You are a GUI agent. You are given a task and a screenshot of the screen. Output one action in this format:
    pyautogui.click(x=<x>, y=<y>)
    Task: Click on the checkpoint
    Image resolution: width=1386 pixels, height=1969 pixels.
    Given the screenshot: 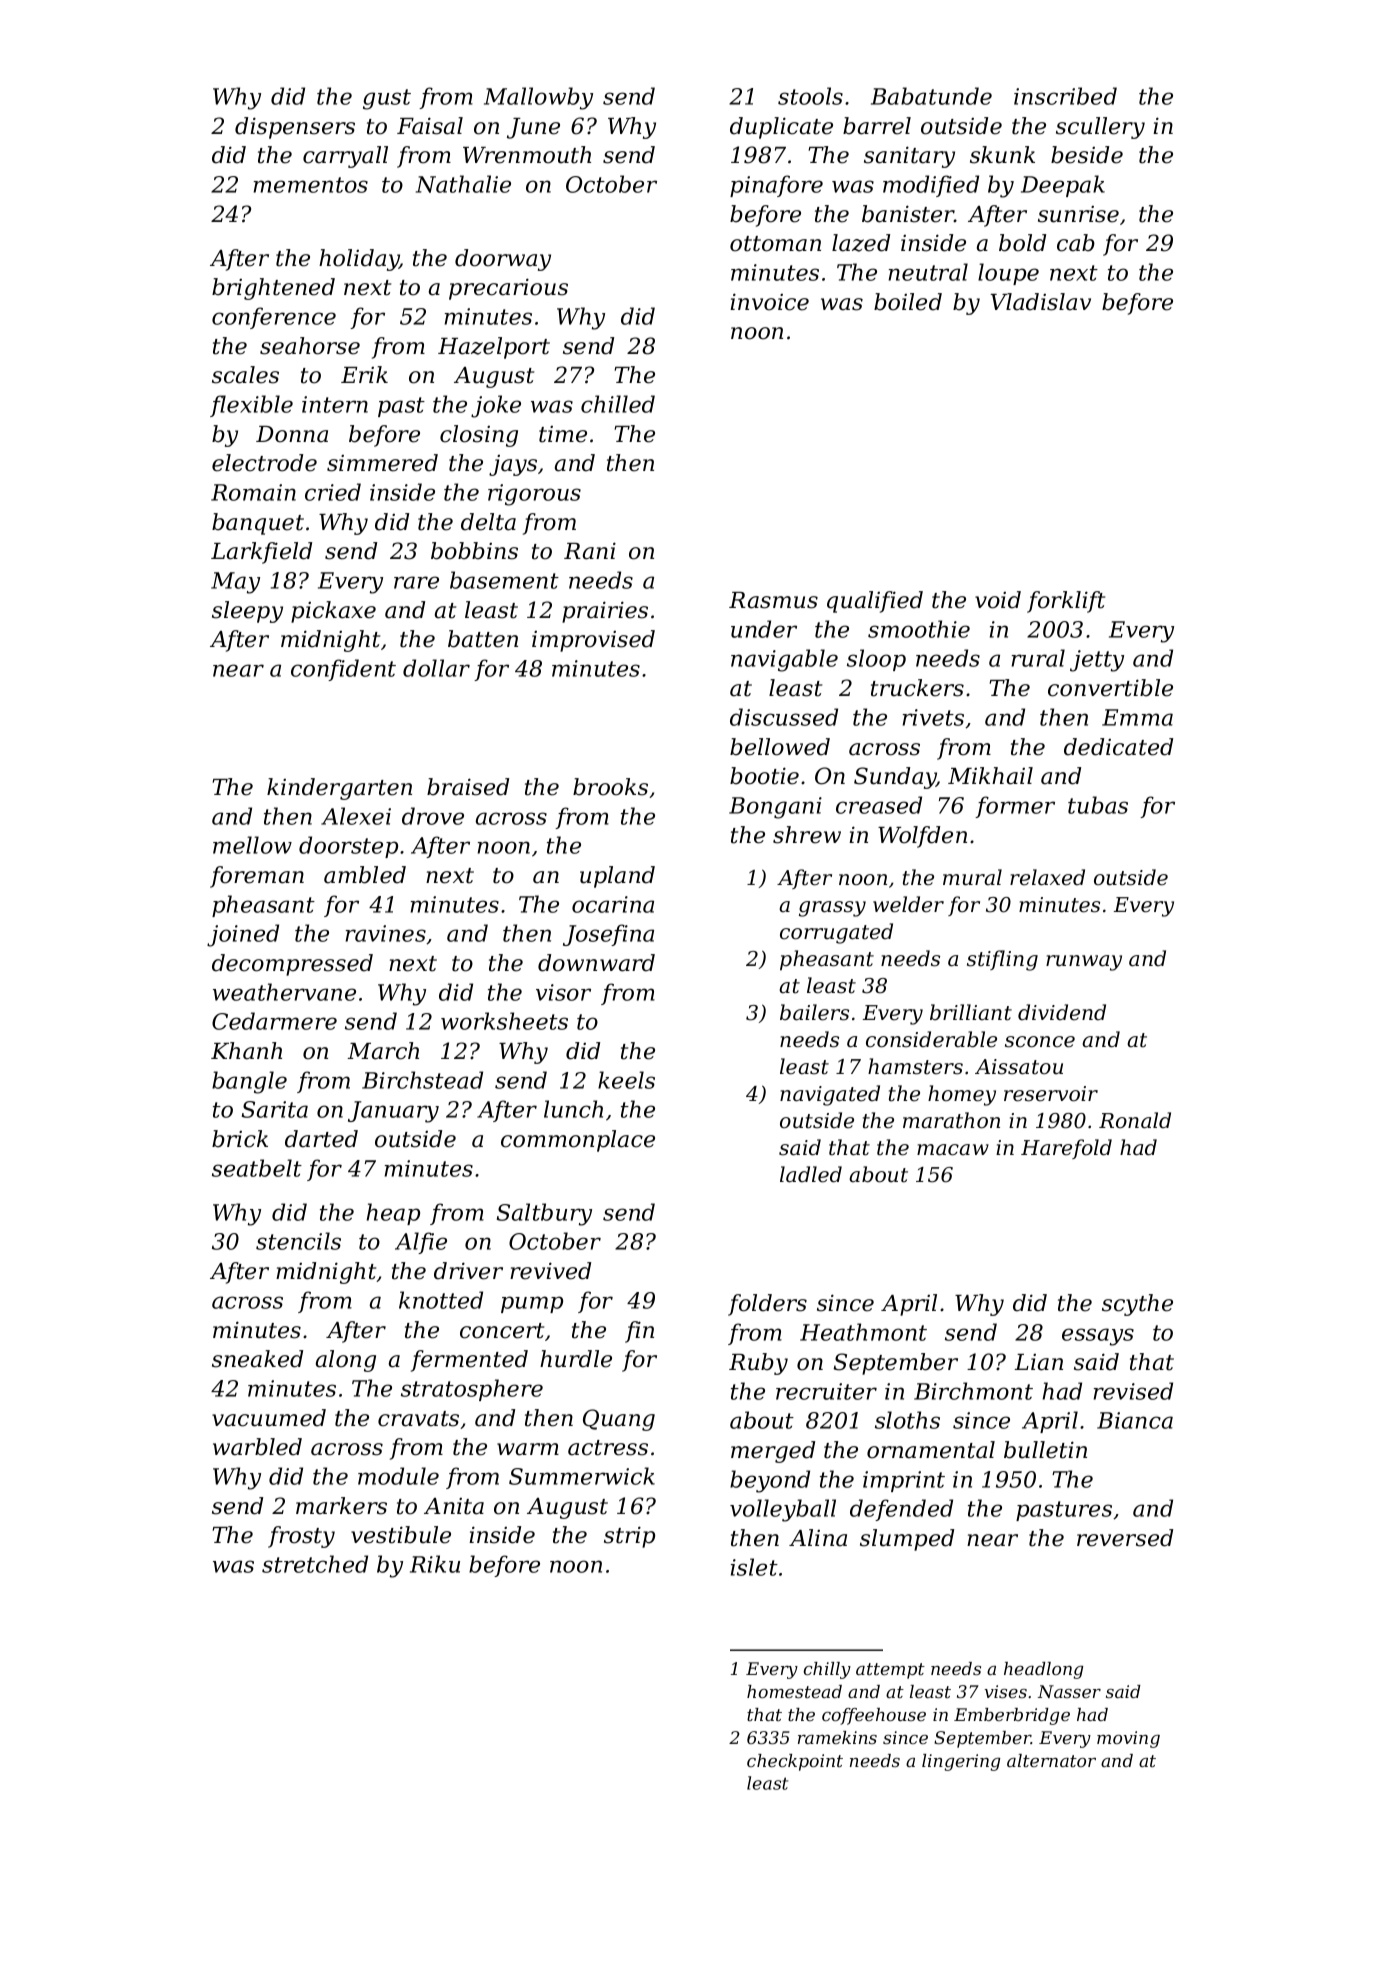 What is the action you would take?
    pyautogui.click(x=795, y=1762)
